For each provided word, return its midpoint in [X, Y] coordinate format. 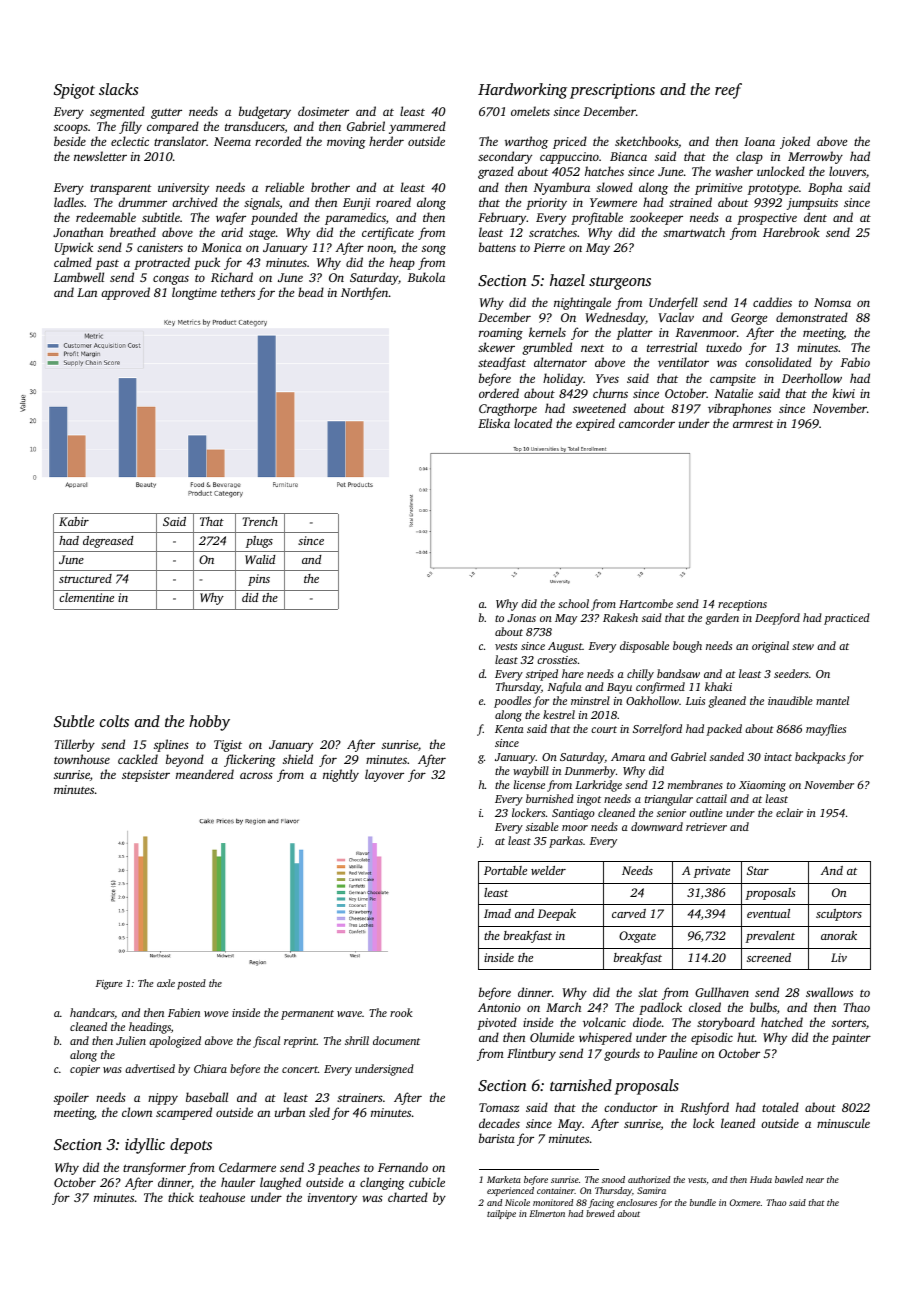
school [573, 603]
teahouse [222, 1197]
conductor [631, 1107]
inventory [332, 1199]
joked [795, 142]
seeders [791, 673]
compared [173, 127]
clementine [86, 597]
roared [393, 202]
